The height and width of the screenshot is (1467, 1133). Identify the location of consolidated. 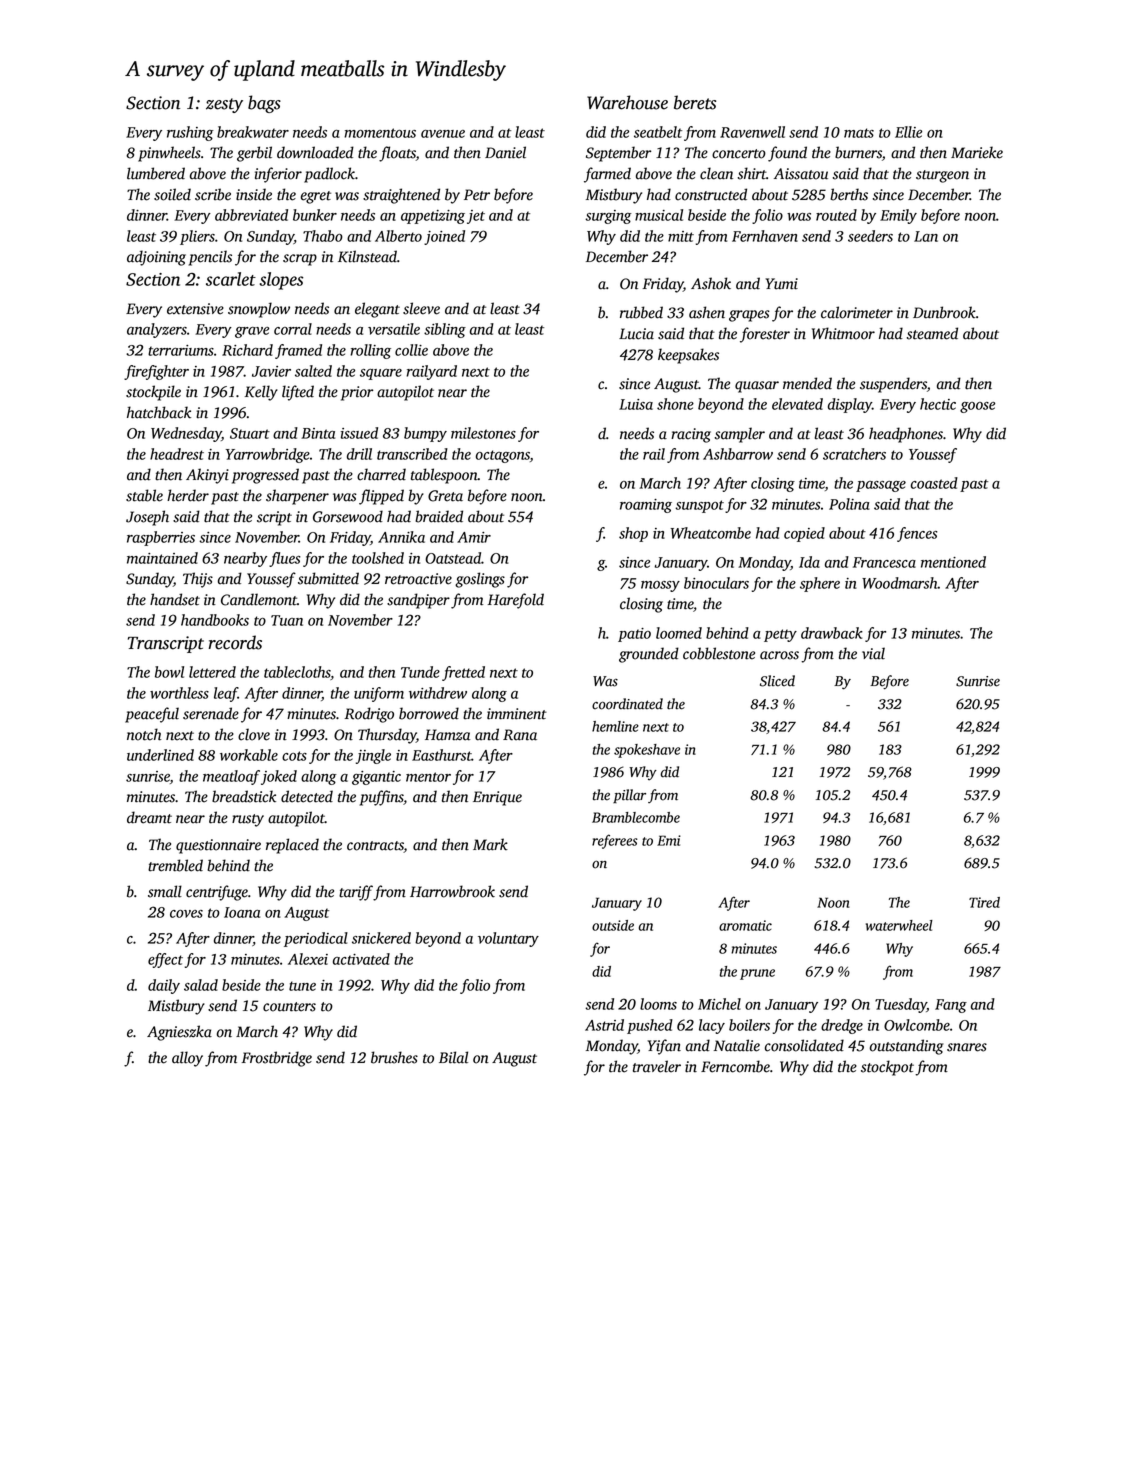
(804, 1045).
